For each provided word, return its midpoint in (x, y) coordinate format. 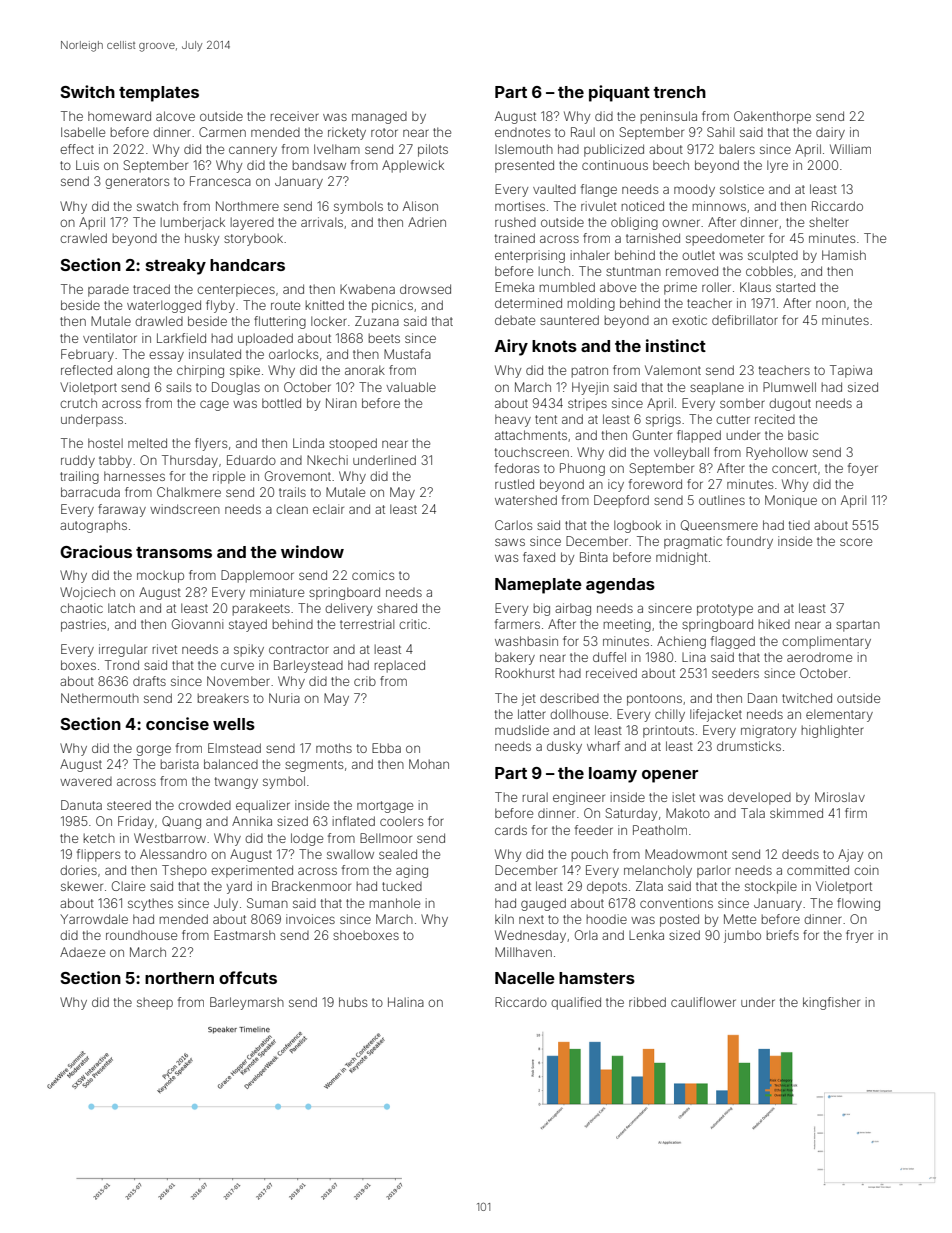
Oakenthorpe (772, 117)
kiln (504, 919)
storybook (253, 239)
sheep (155, 1003)
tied (799, 525)
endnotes (522, 132)
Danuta (81, 805)
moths (334, 748)
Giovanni (197, 624)
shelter (829, 222)
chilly (670, 715)
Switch (87, 91)
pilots (433, 150)
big (542, 609)
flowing (858, 904)
